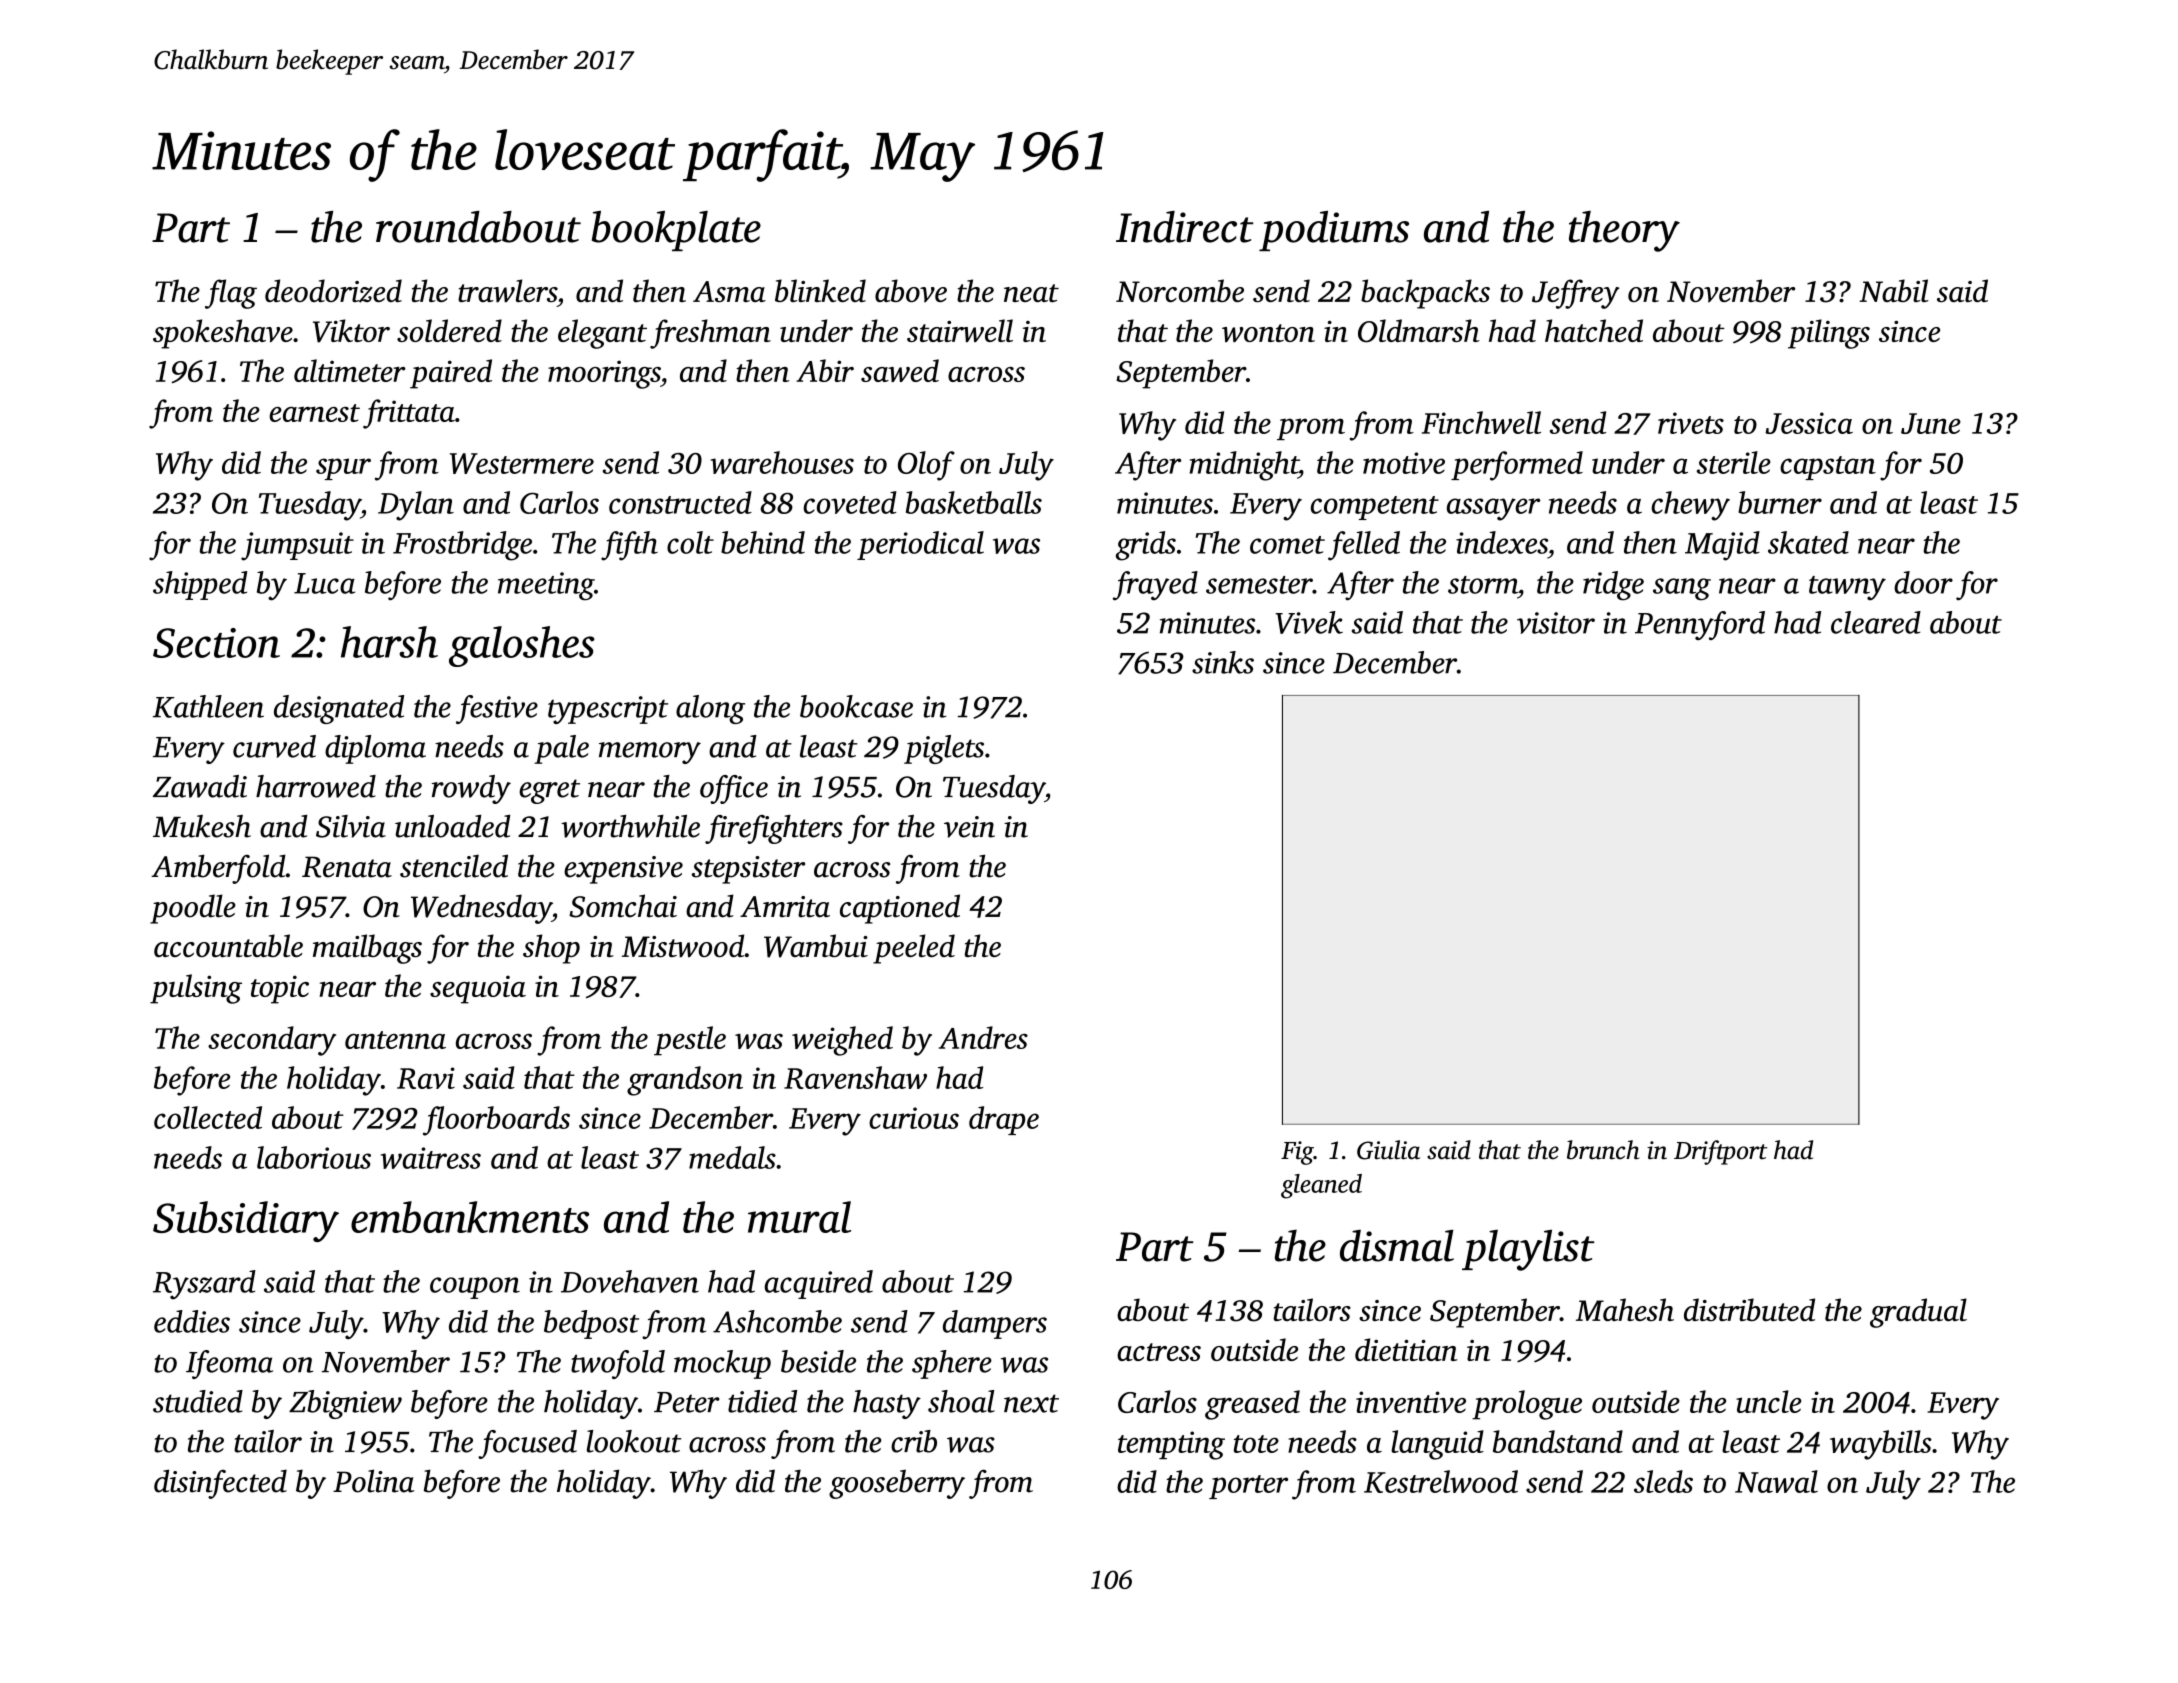 Image resolution: width=2178 pixels, height=1683 pixels. What do you see at coordinates (373, 1481) in the screenshot?
I see `Polina` at bounding box center [373, 1481].
